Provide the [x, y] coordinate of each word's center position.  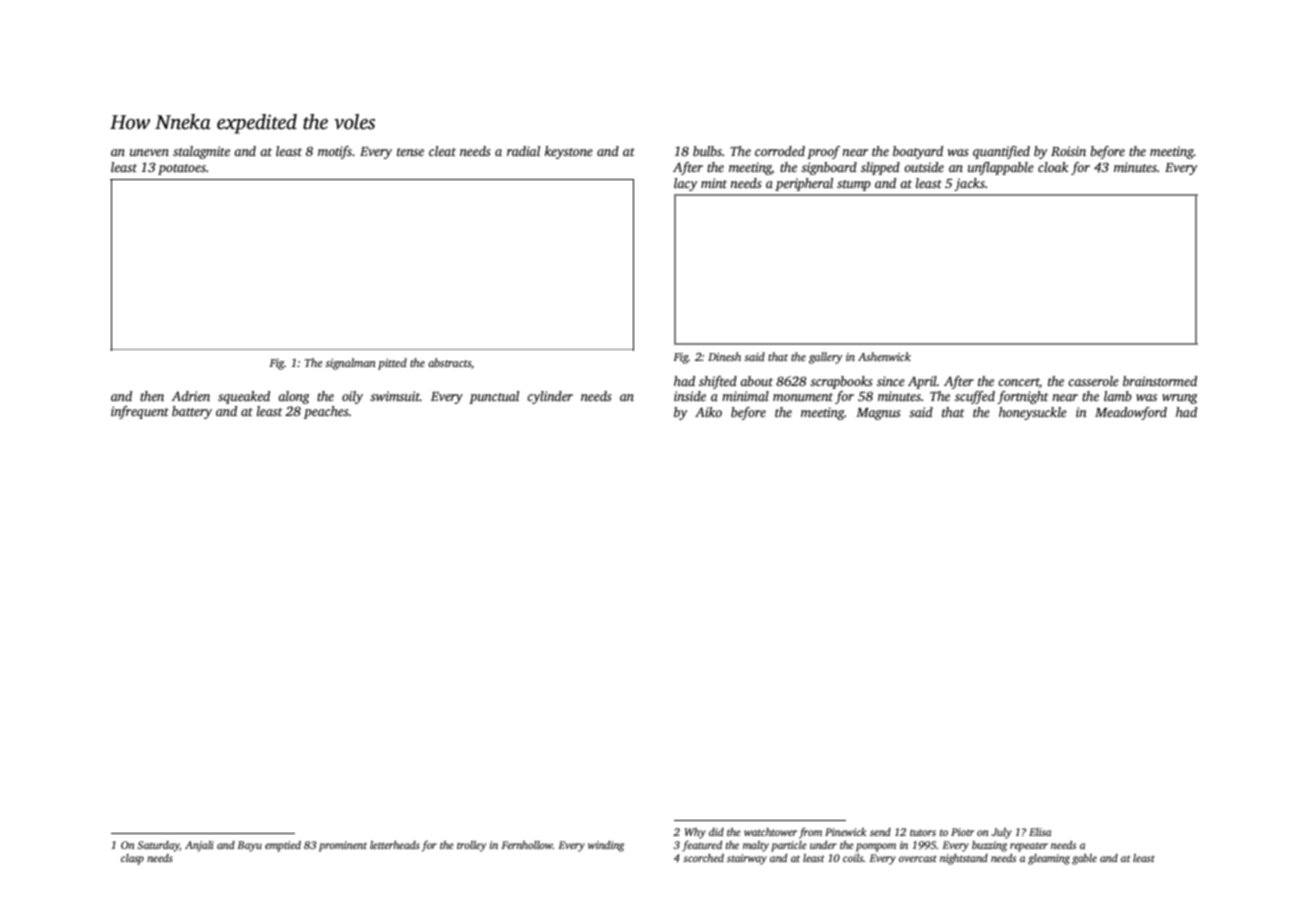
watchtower [770, 832]
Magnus [878, 414]
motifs [335, 152]
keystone [569, 152]
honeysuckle [1033, 413]
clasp [132, 859]
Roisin [1068, 151]
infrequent [140, 412]
